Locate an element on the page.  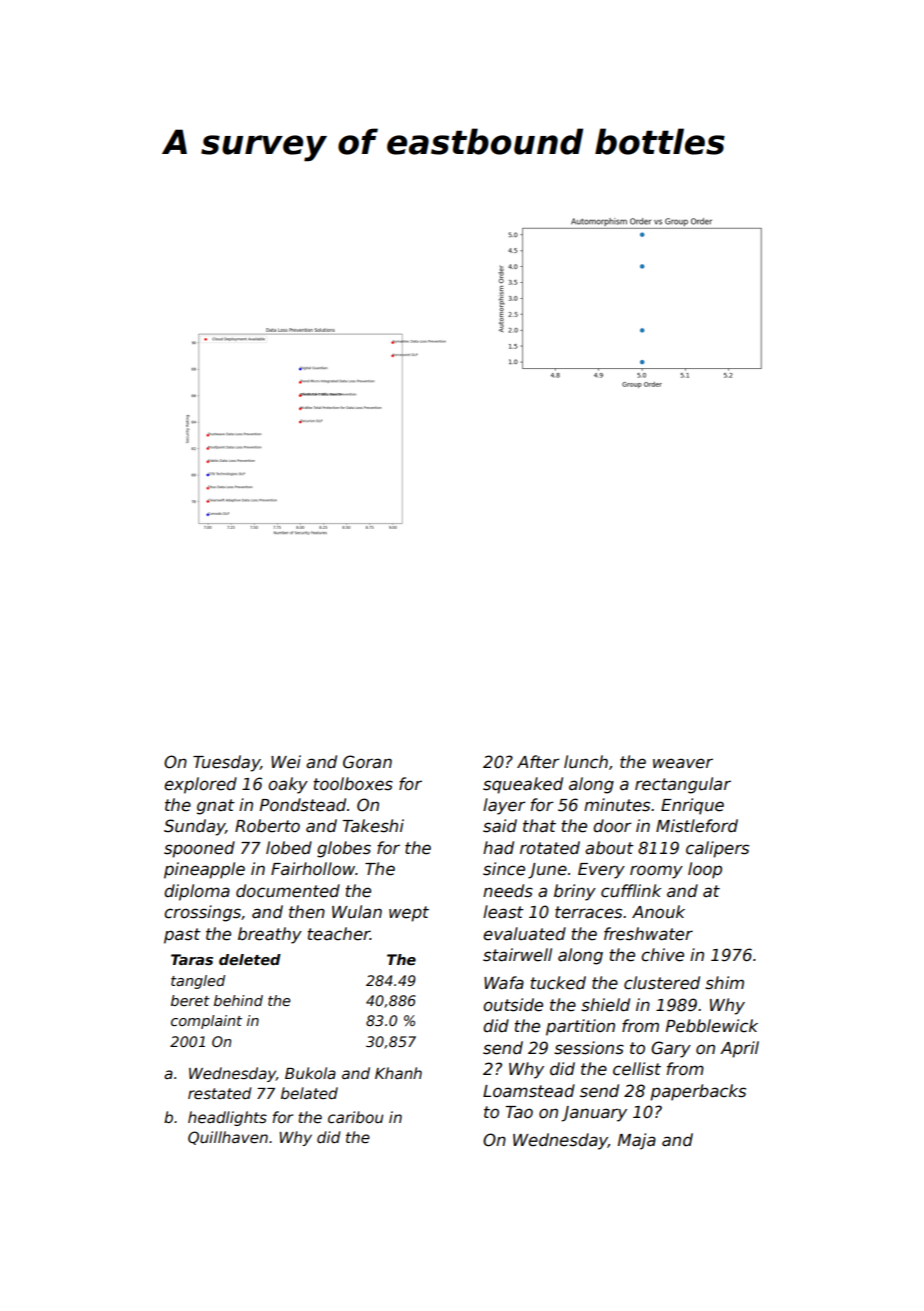
Wulan is located at coordinates (357, 912).
